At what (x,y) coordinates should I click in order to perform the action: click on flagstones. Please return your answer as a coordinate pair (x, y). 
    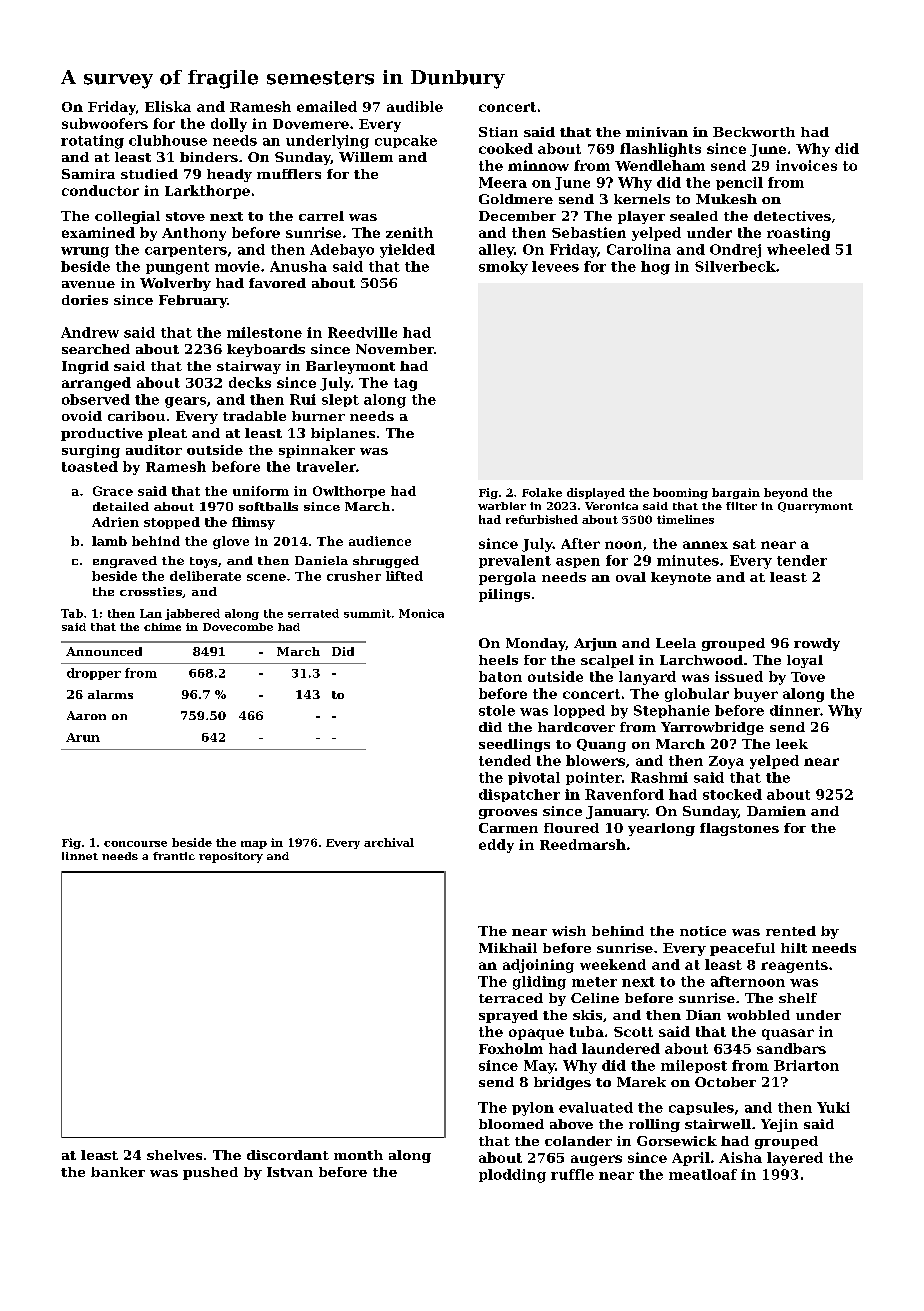
    Looking at the image, I should click on (739, 829).
